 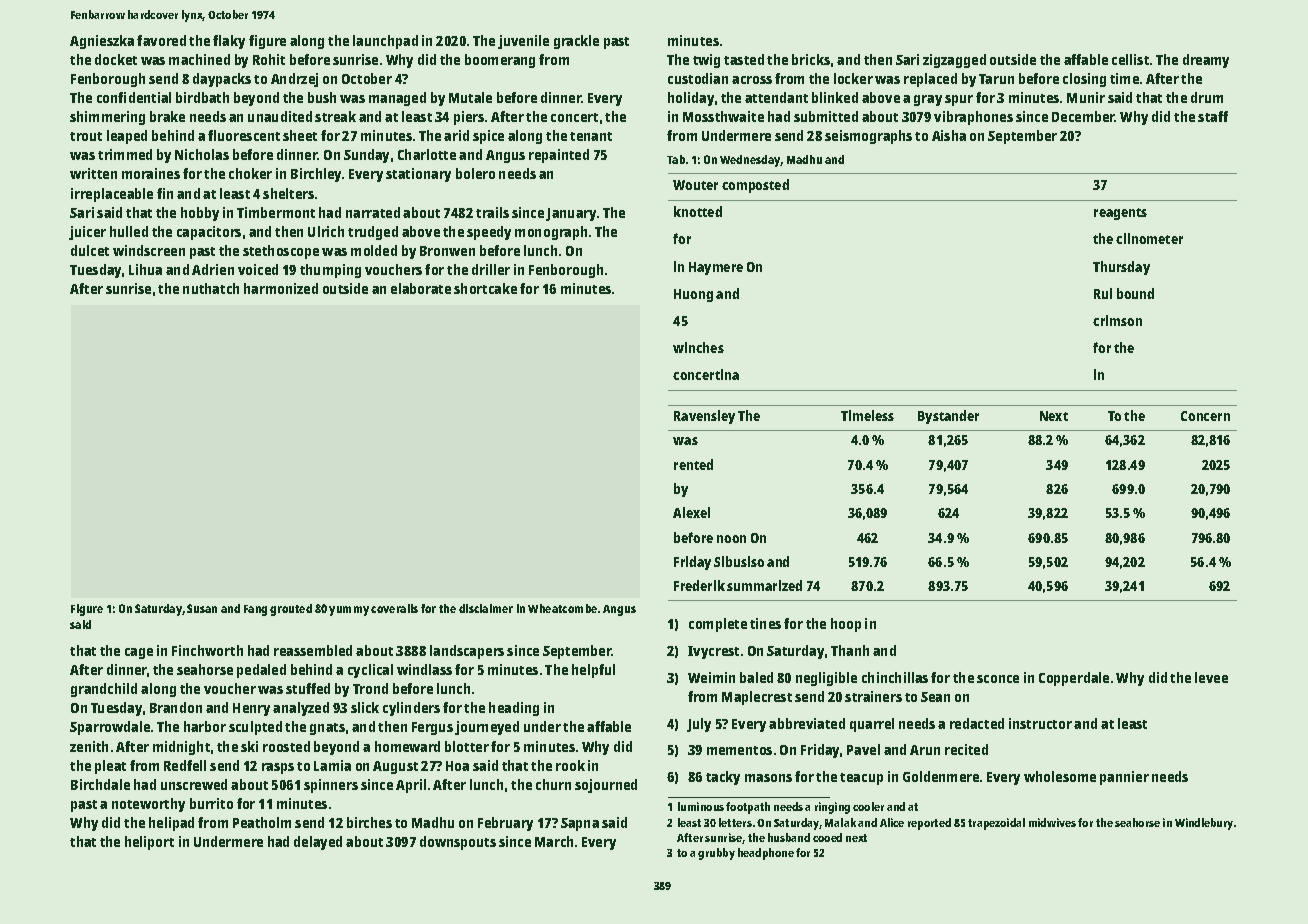 What do you see at coordinates (693, 464) in the screenshot?
I see `rented` at bounding box center [693, 464].
